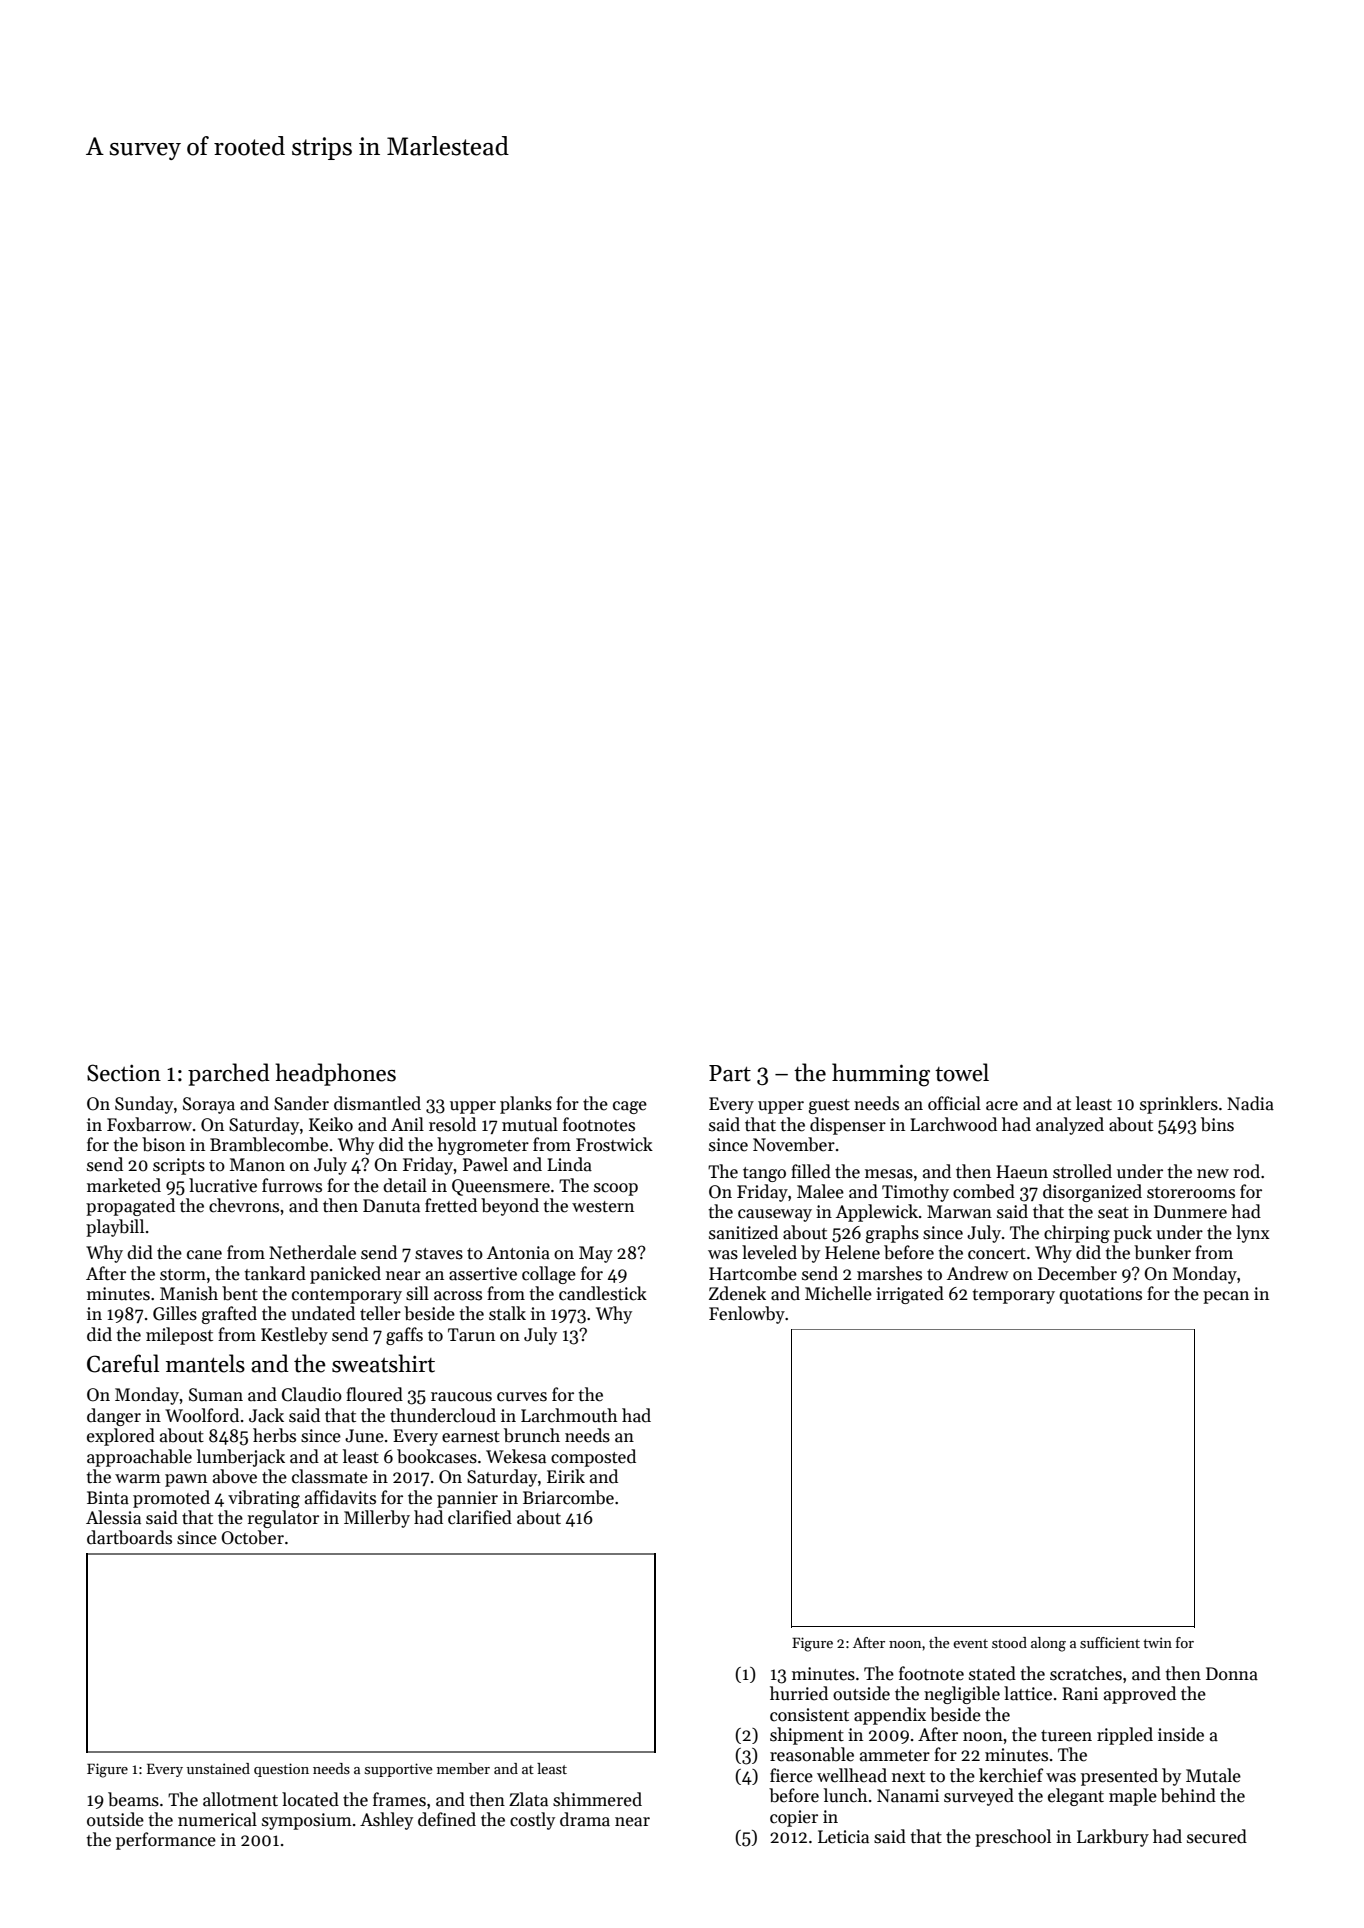 This screenshot has width=1364, height=1928. Describe the element at coordinates (244, 1205) in the screenshot. I see `chevrons` at that location.
